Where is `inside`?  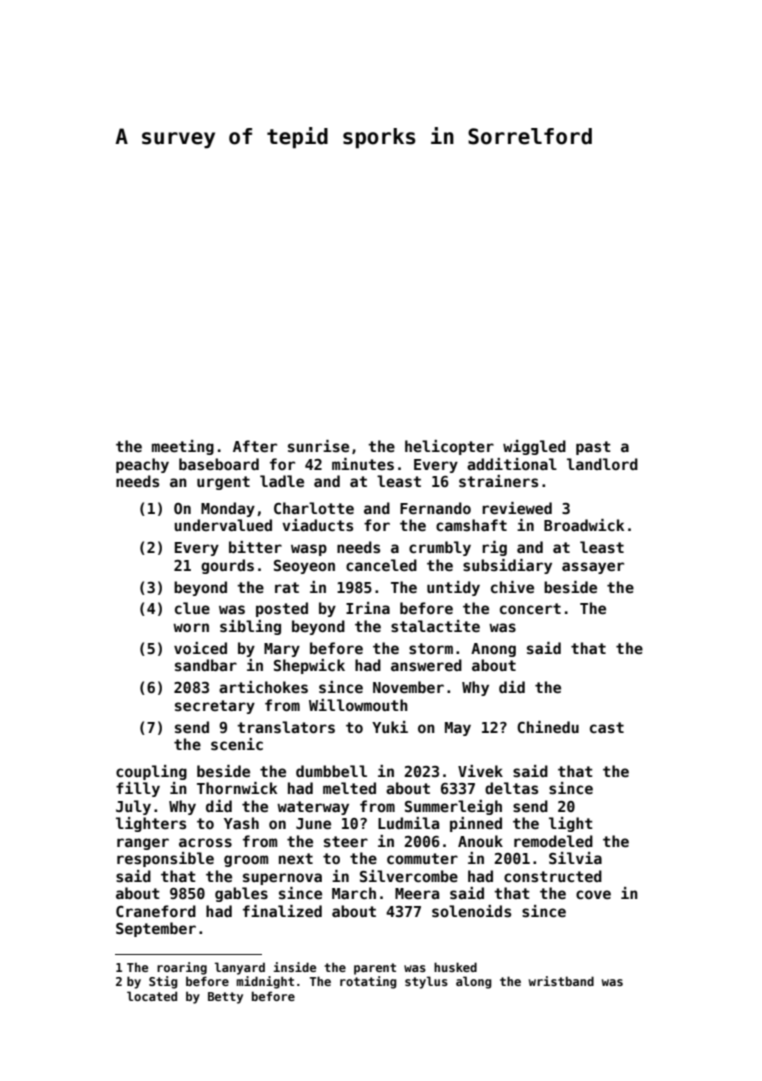 inside is located at coordinates (294, 967).
